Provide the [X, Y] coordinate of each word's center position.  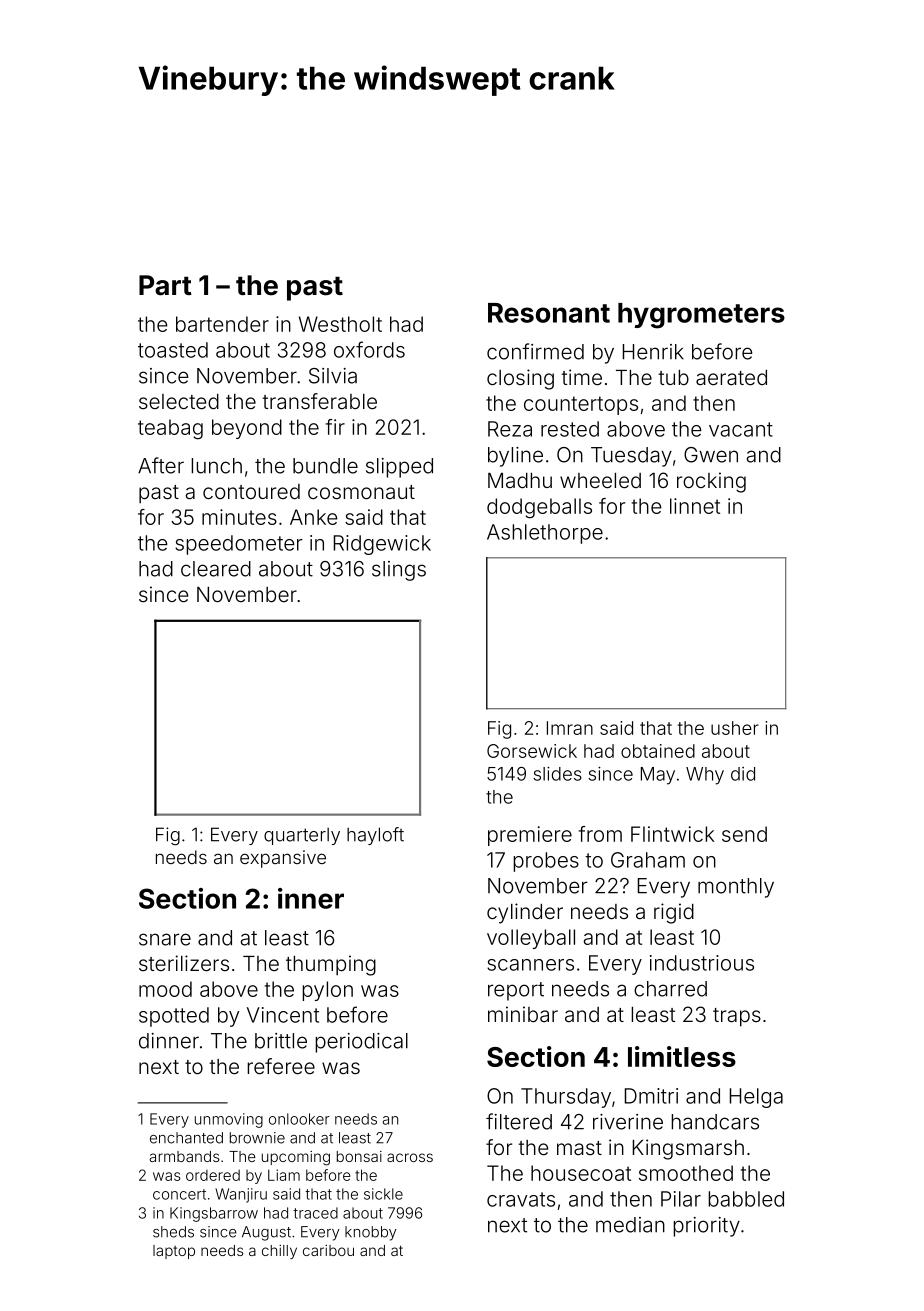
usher [735, 728]
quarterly [302, 836]
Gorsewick [532, 751]
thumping [331, 965]
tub [673, 377]
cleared [216, 569]
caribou [328, 1250]
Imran [570, 728]
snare [165, 939]
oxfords [369, 349]
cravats [521, 1199]
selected [179, 401]
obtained [658, 751]
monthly [736, 888]
